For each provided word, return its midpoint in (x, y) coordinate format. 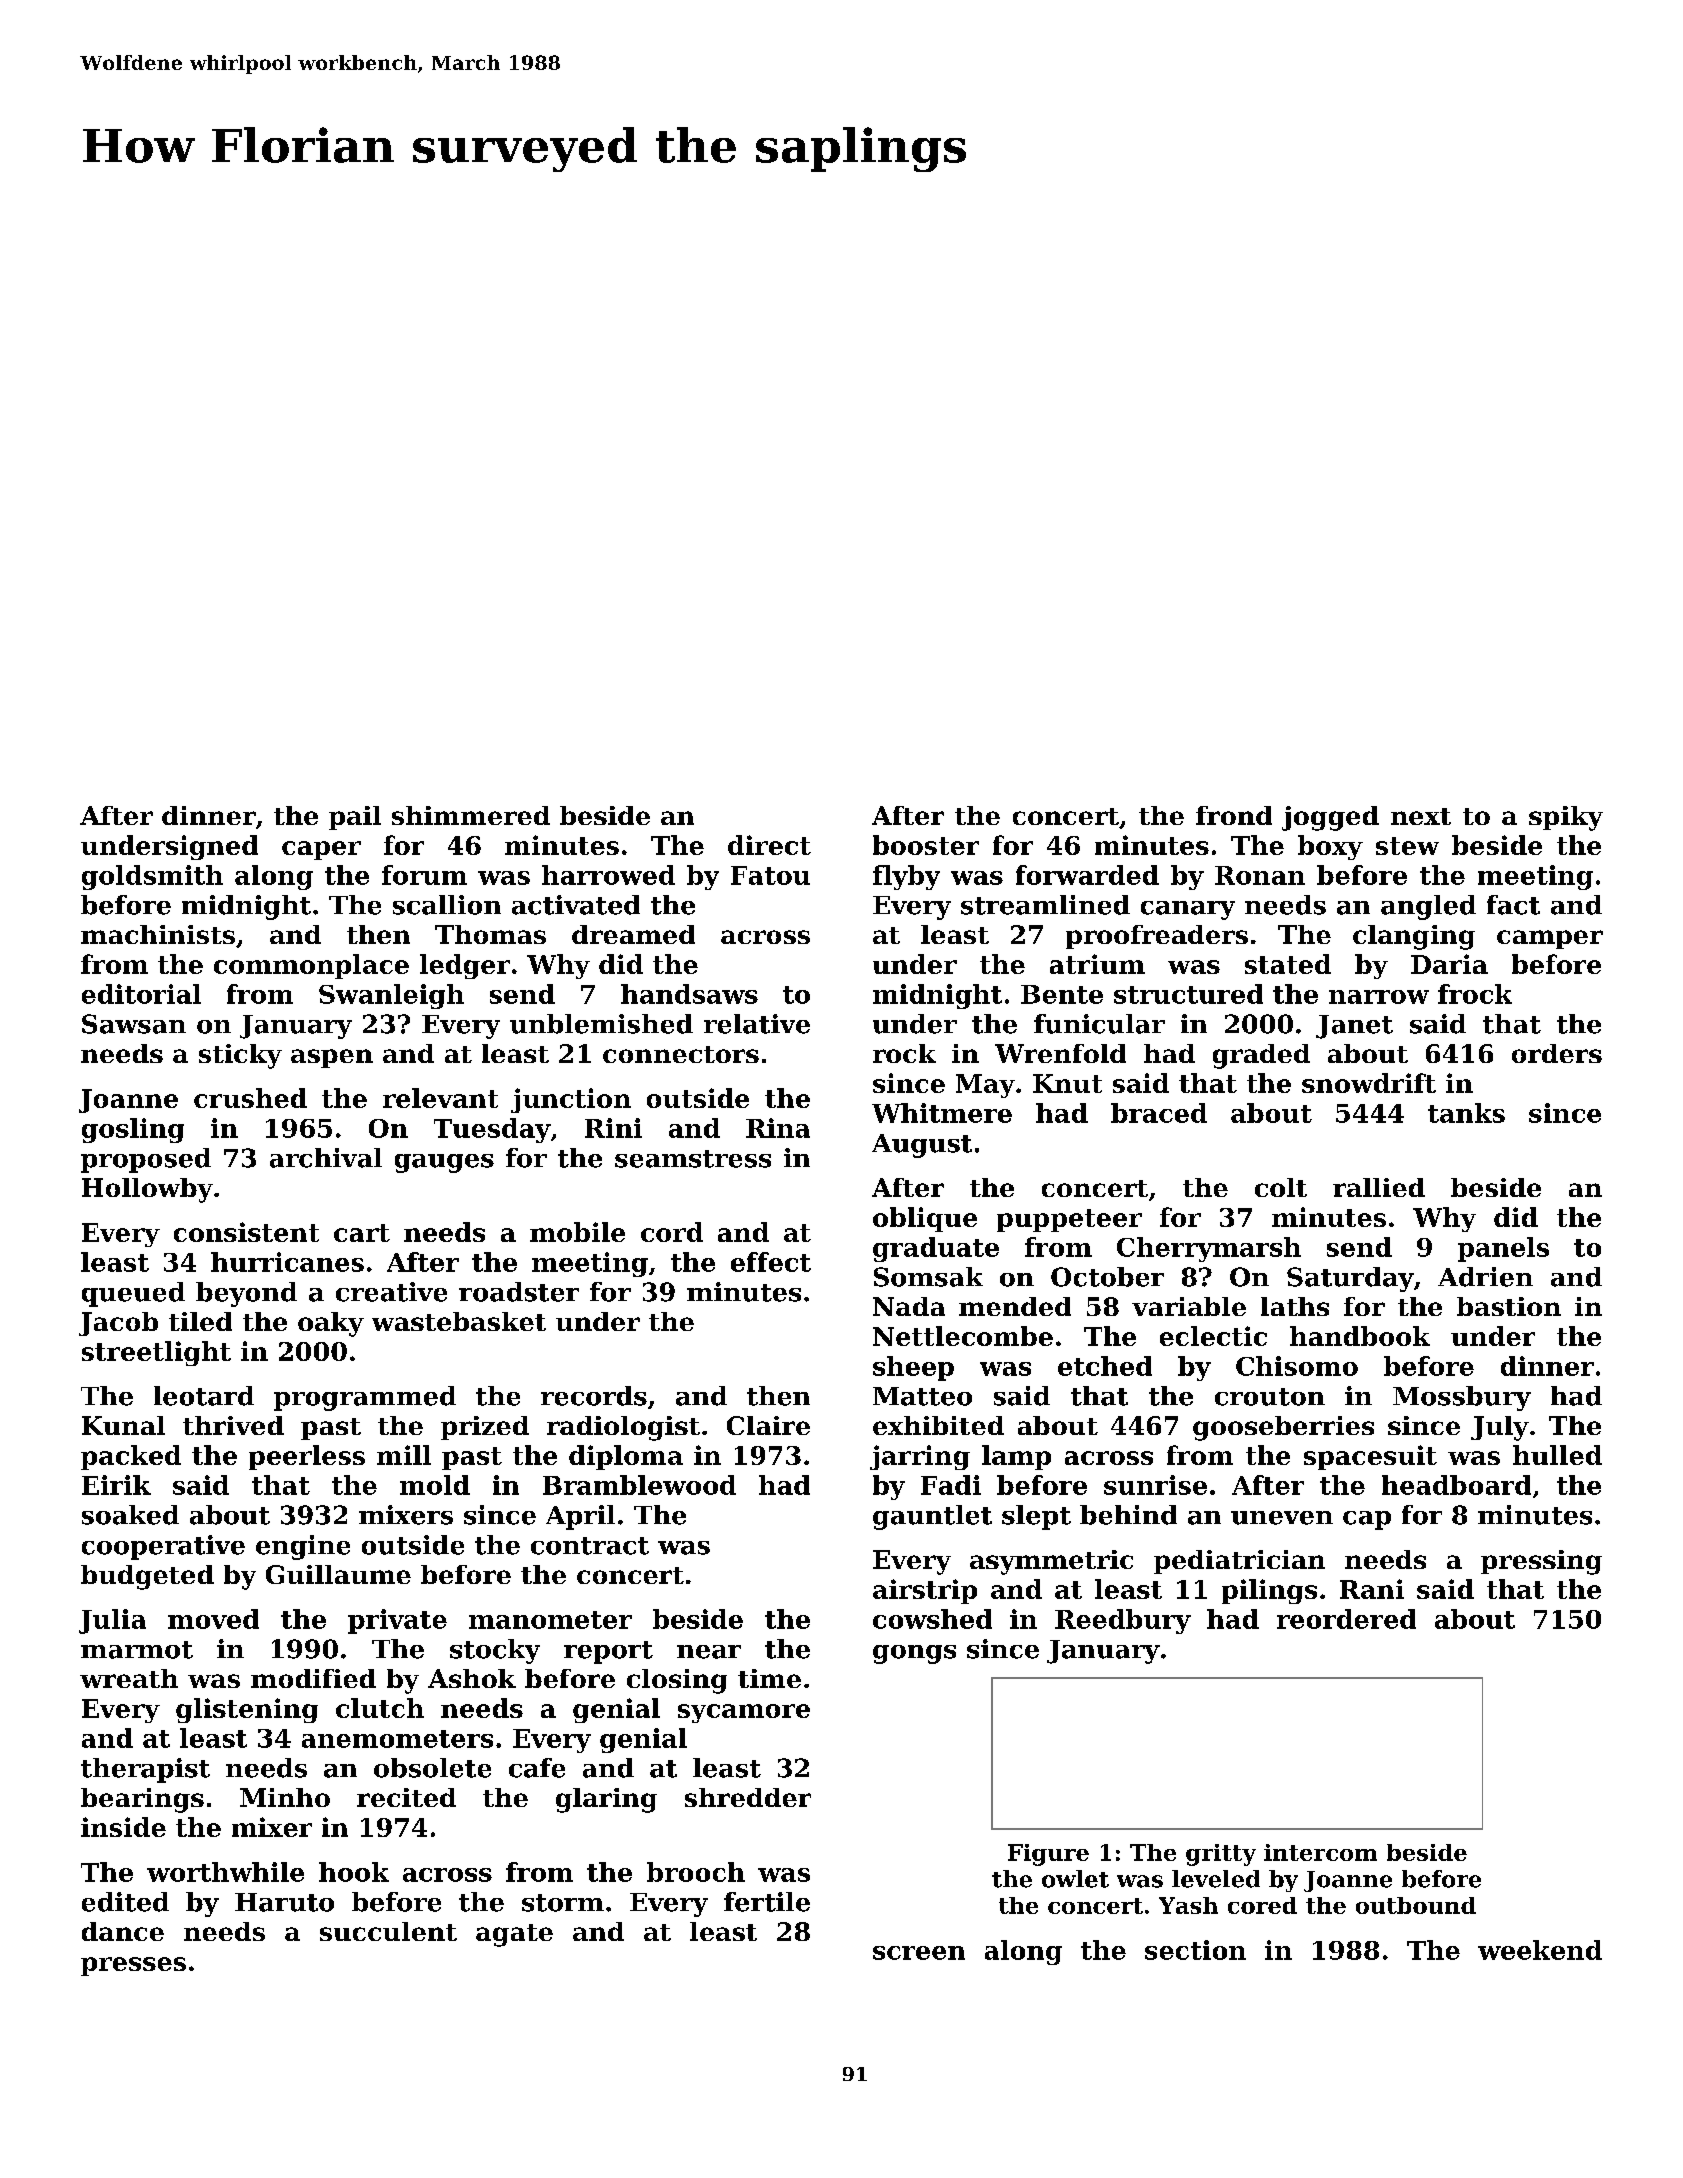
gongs (914, 1654)
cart (362, 1233)
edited (125, 1902)
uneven (1282, 1518)
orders (1557, 1053)
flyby (906, 877)
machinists (158, 934)
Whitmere (942, 1113)
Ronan (1260, 875)
